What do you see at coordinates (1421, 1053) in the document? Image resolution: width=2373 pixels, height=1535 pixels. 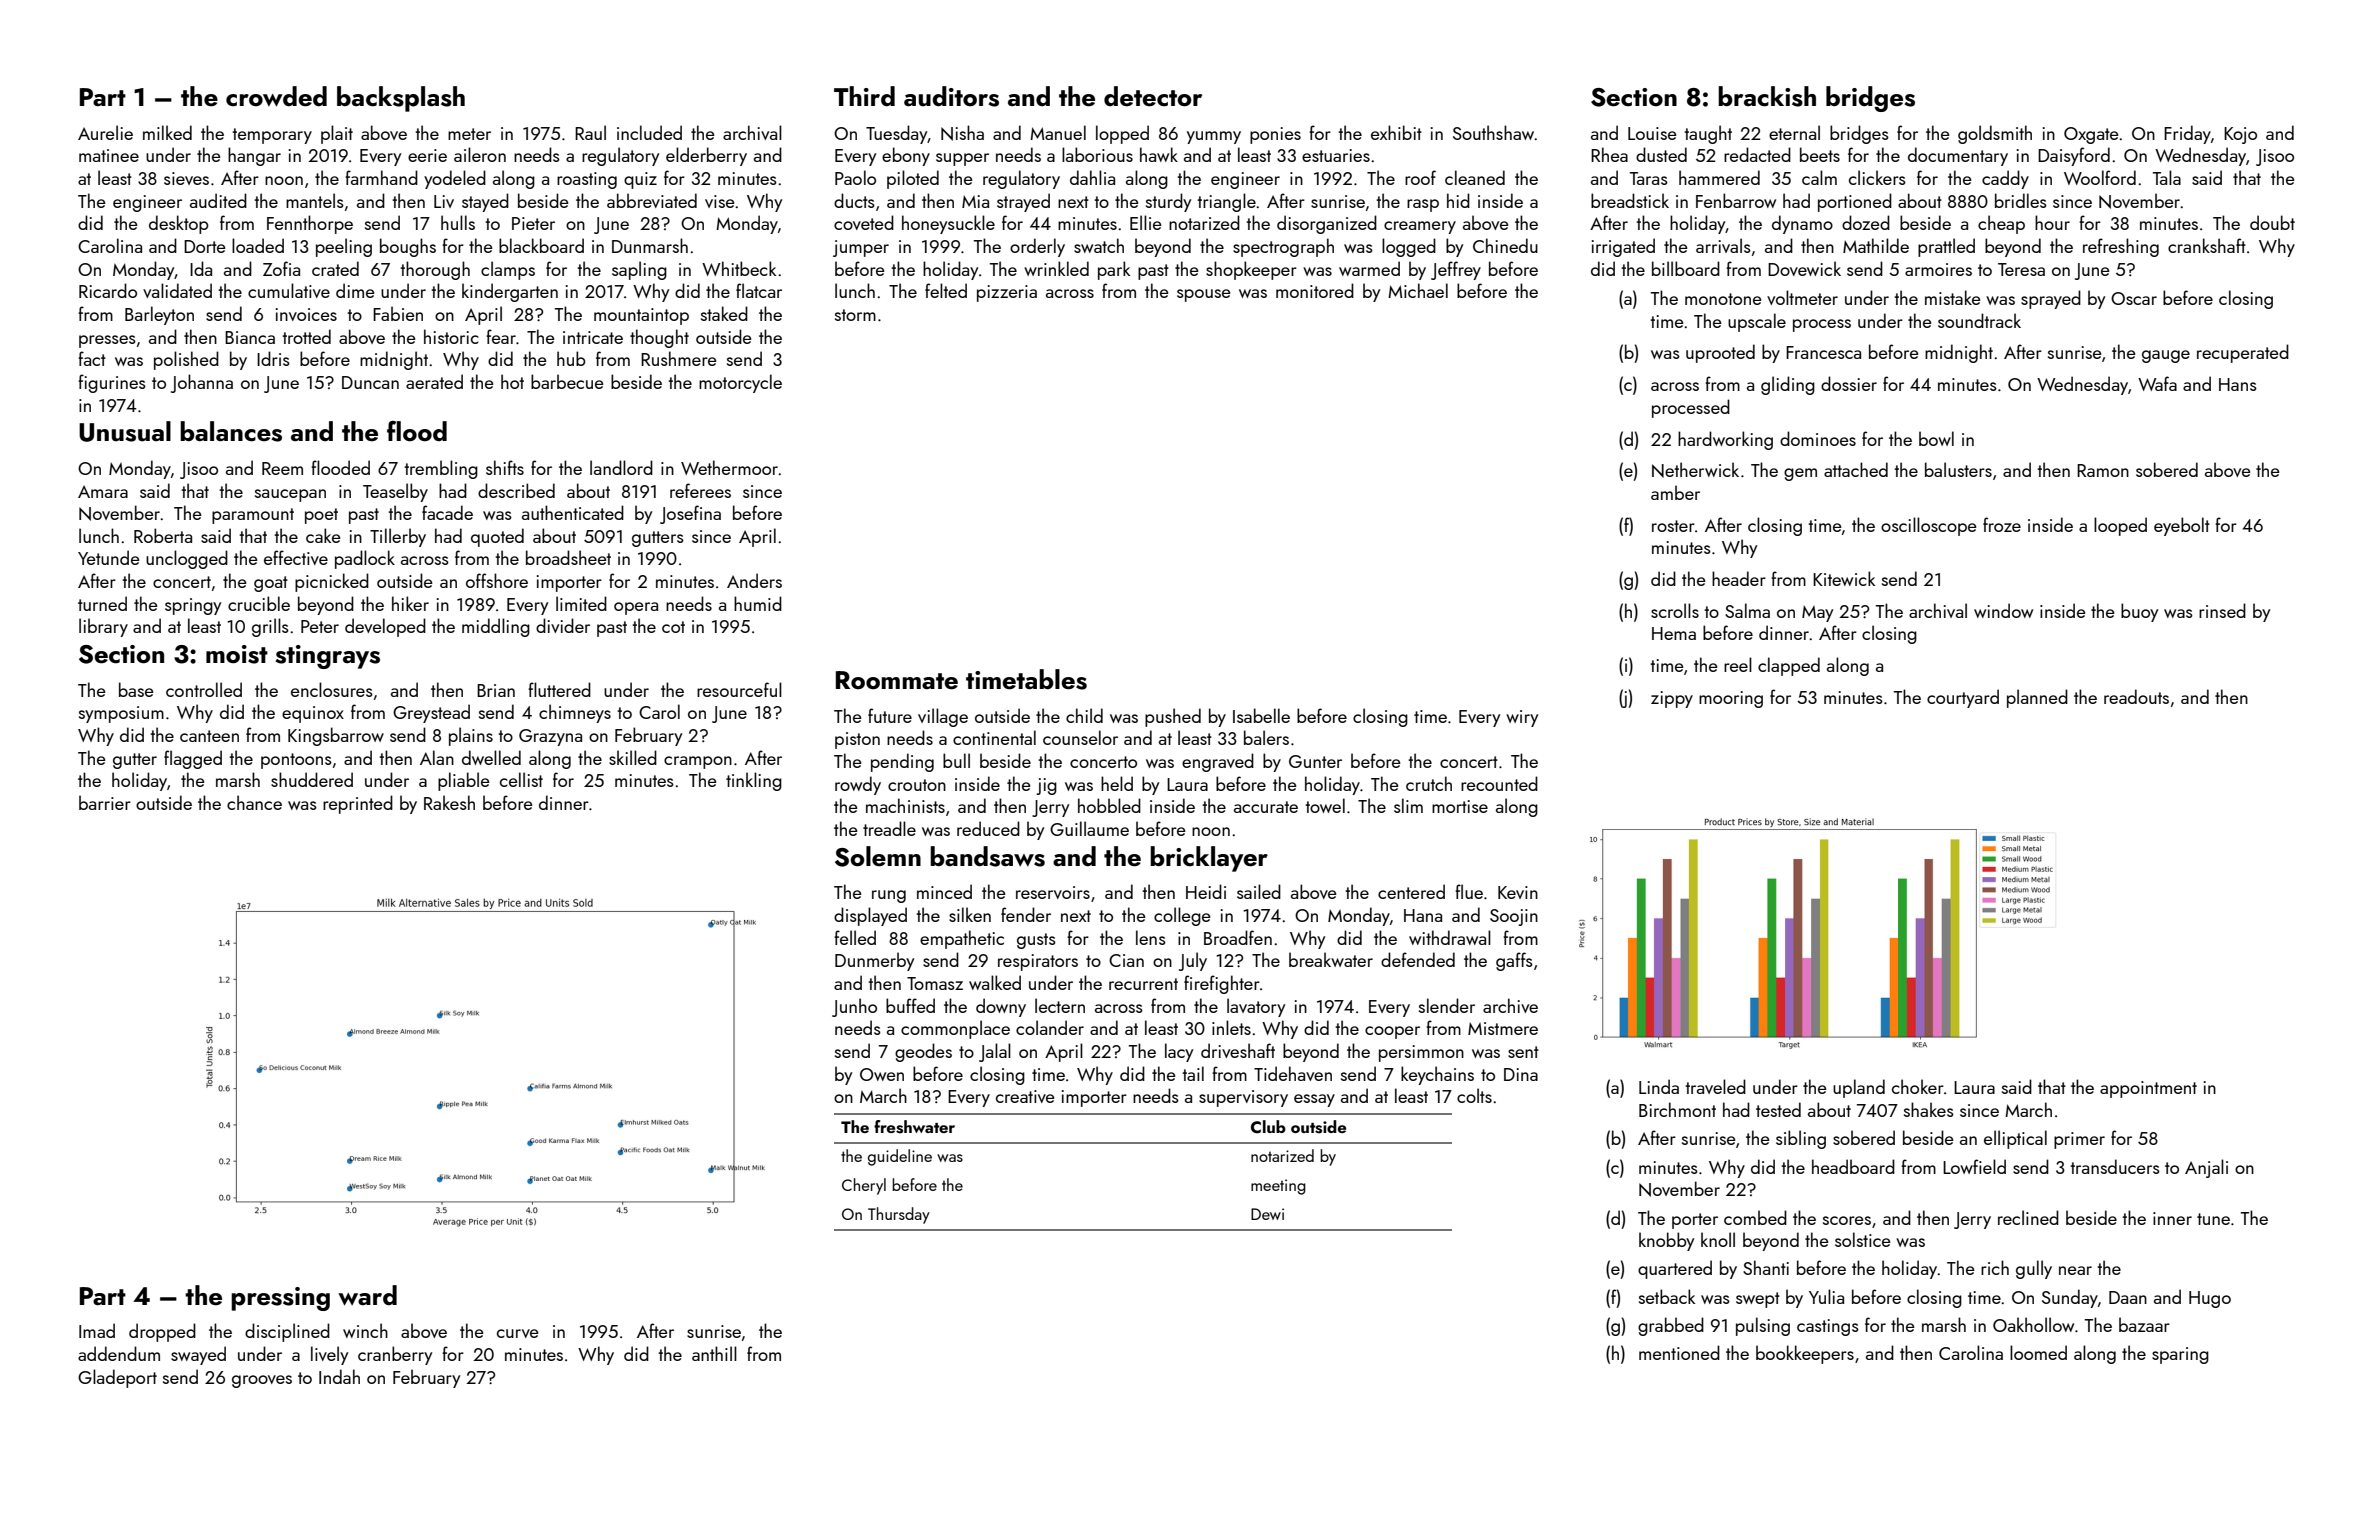 I see `persimmon` at bounding box center [1421, 1053].
